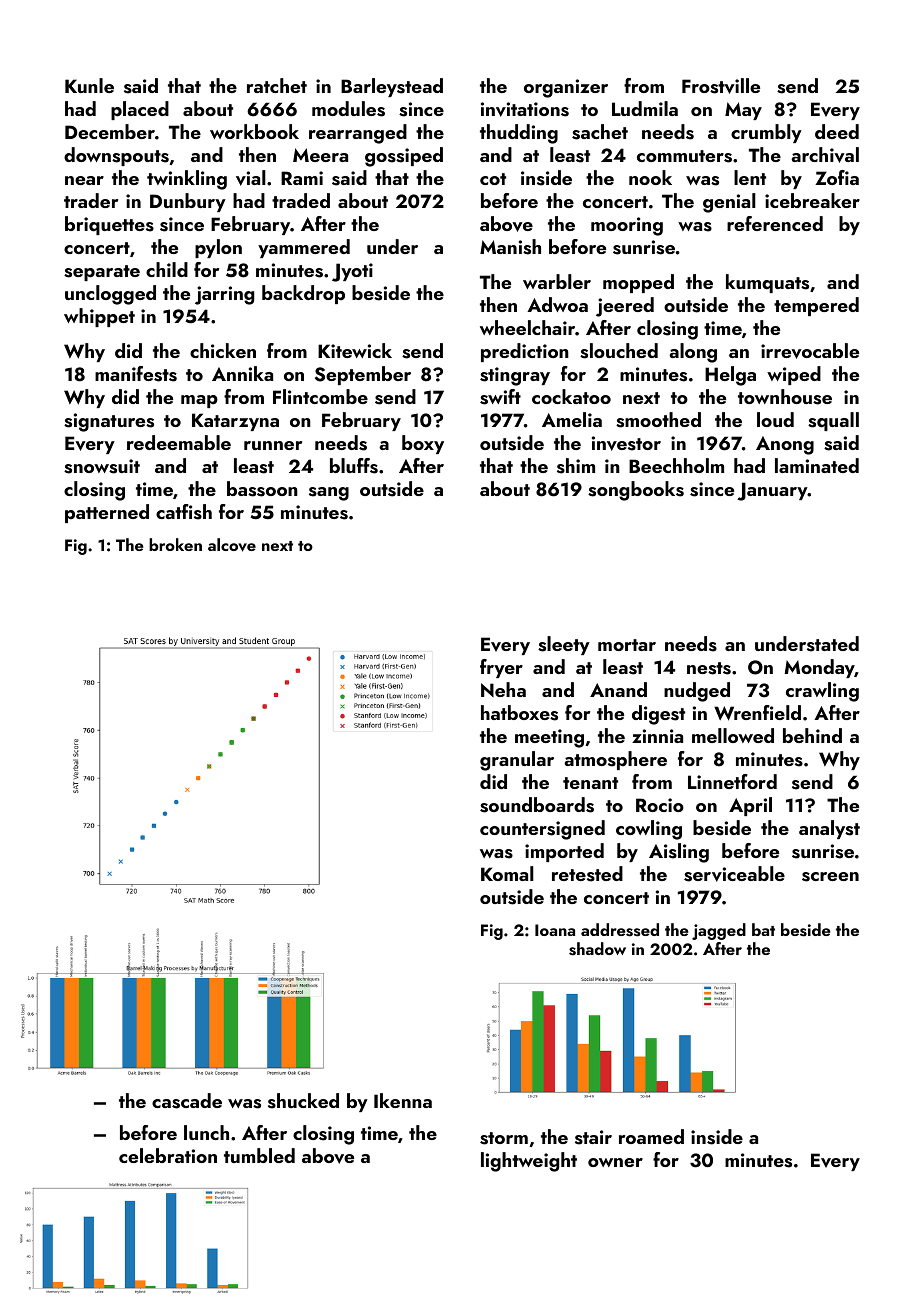 Image resolution: width=924 pixels, height=1314 pixels. Describe the element at coordinates (232, 545) in the page. I see `alcove` at that location.
